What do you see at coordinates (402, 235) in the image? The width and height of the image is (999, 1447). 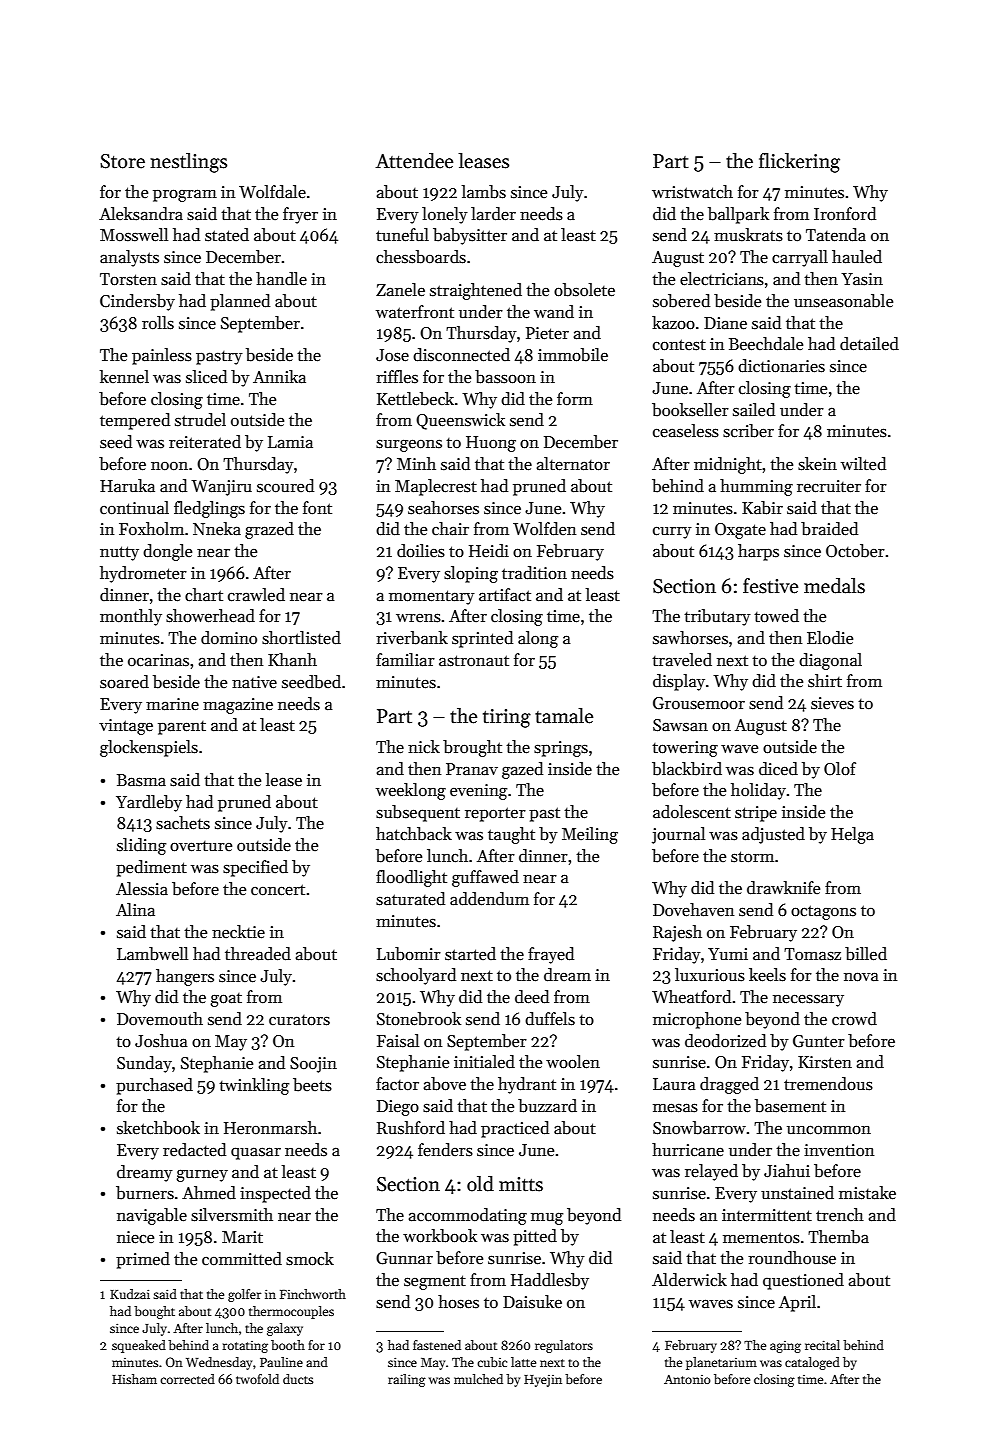 I see `tuneful` at bounding box center [402, 235].
